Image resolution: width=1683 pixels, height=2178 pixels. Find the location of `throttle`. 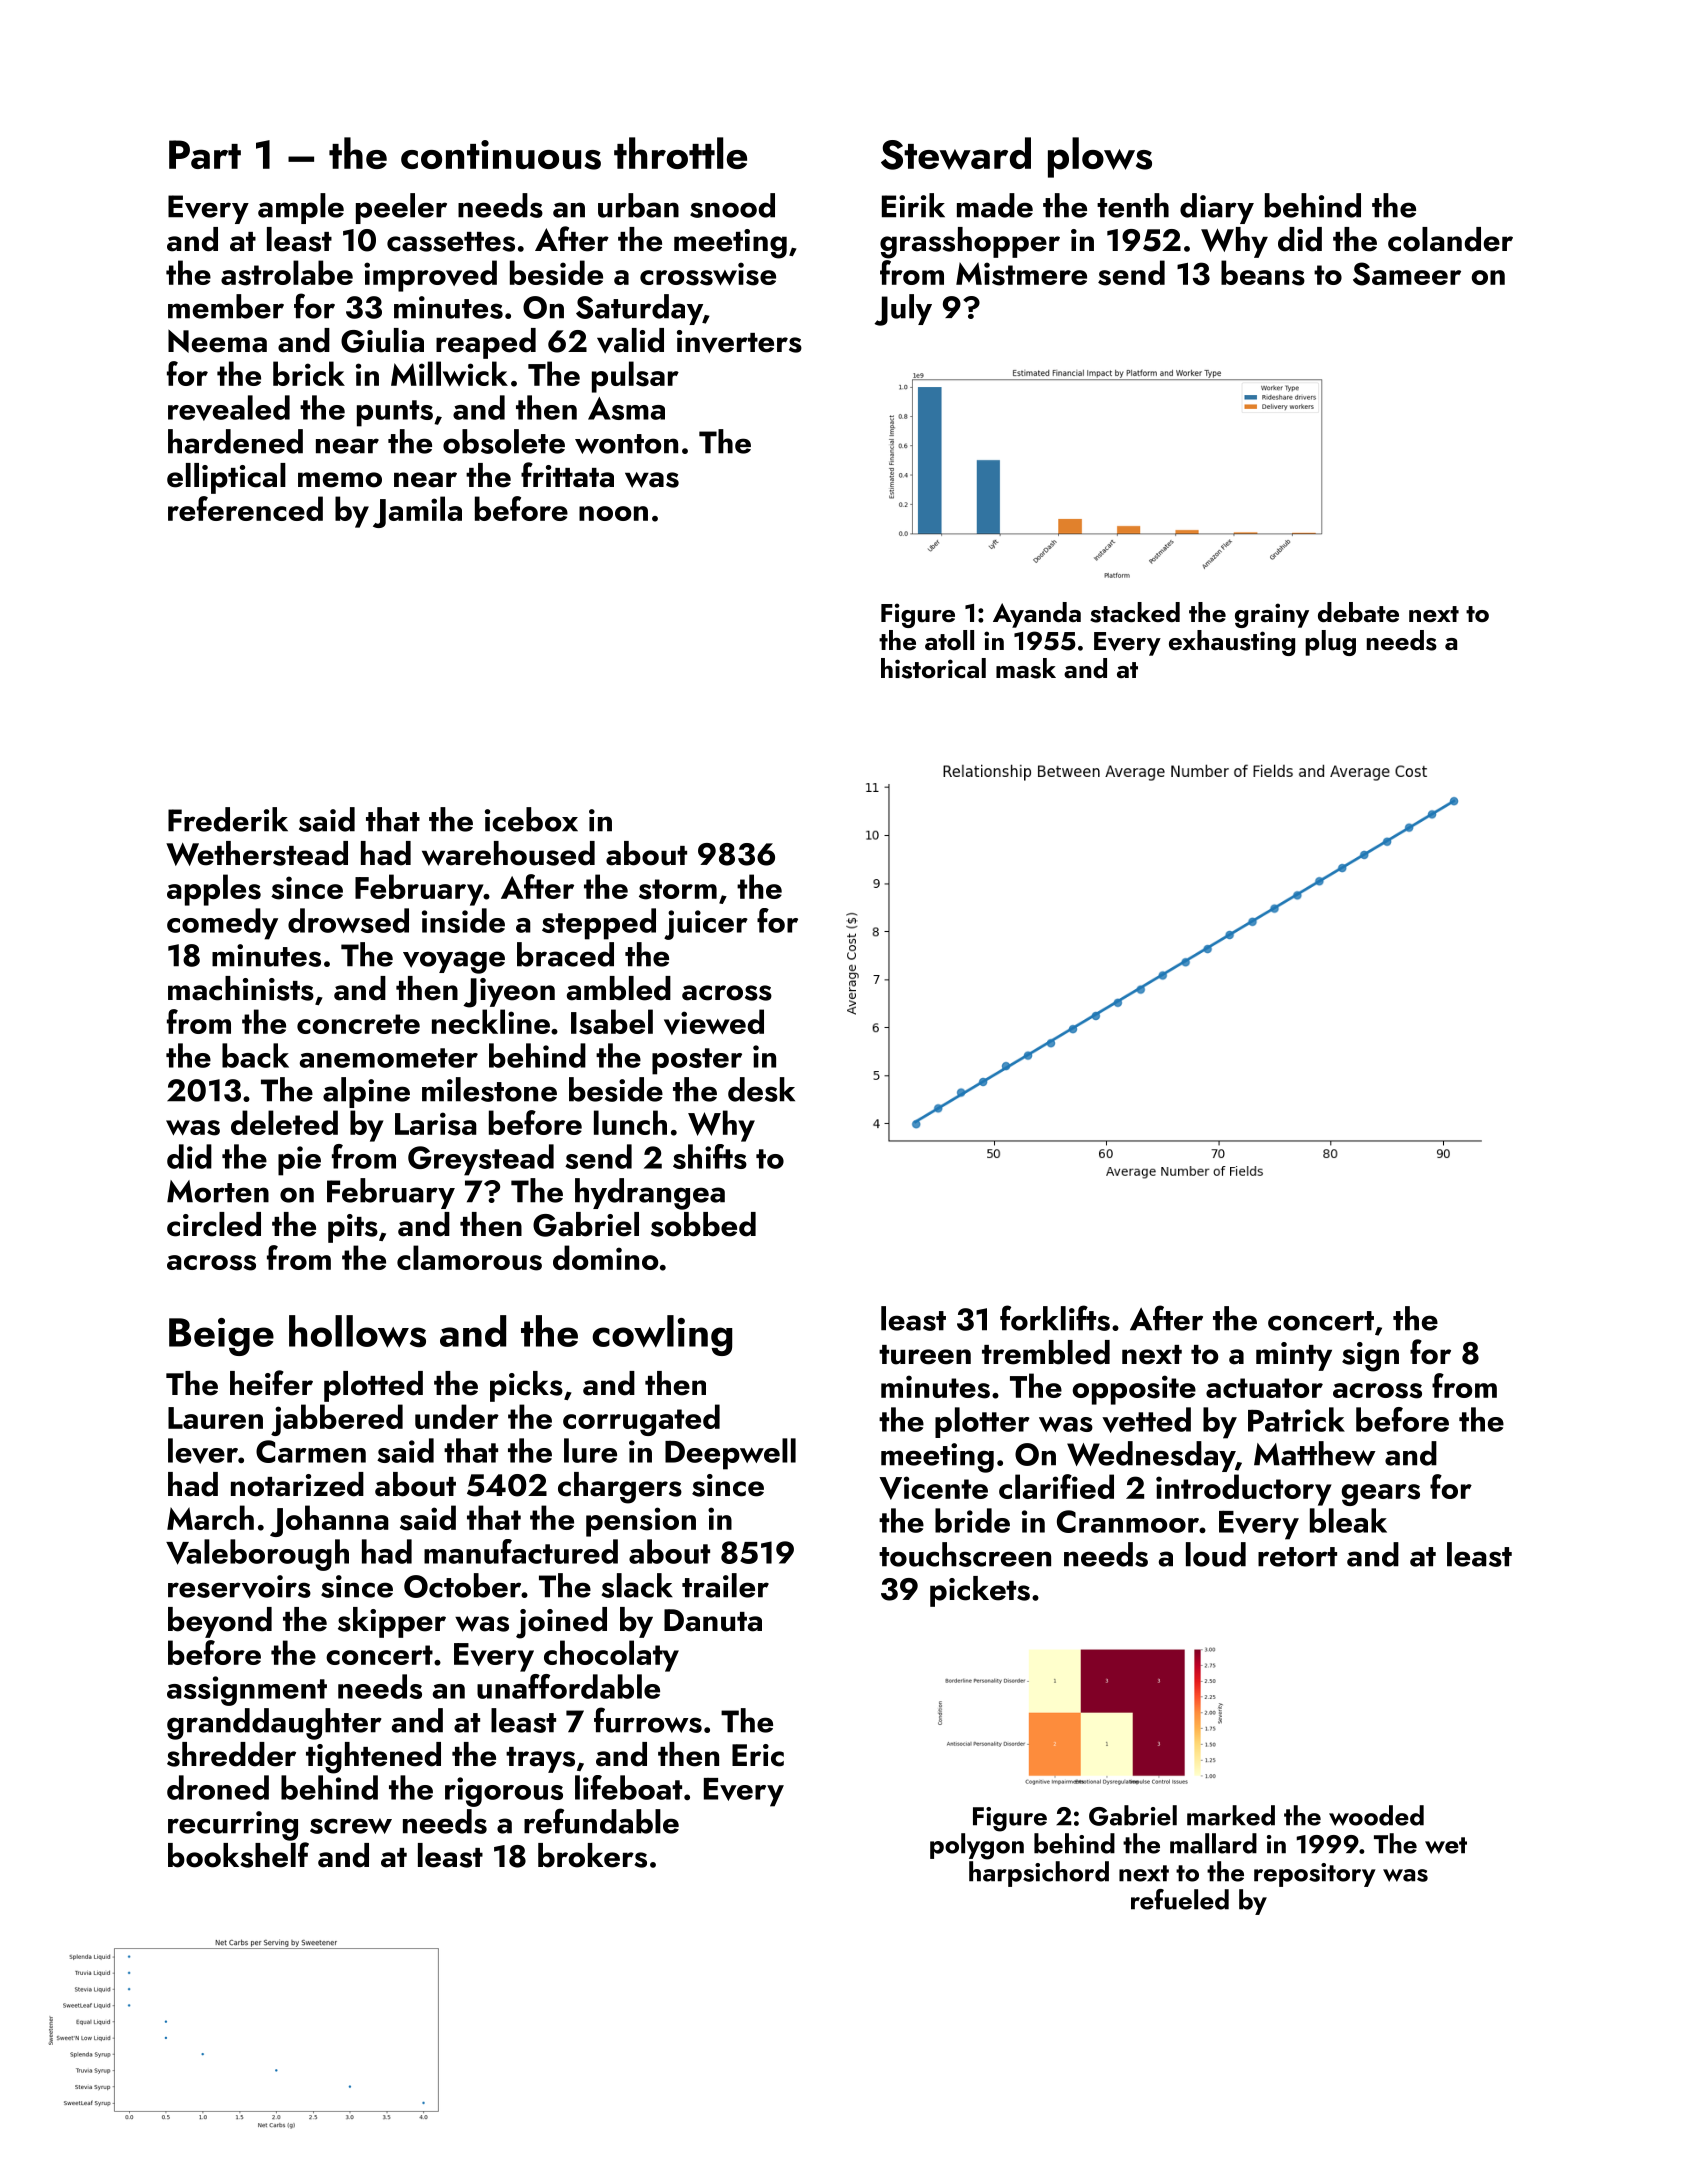

throttle is located at coordinates (680, 153).
